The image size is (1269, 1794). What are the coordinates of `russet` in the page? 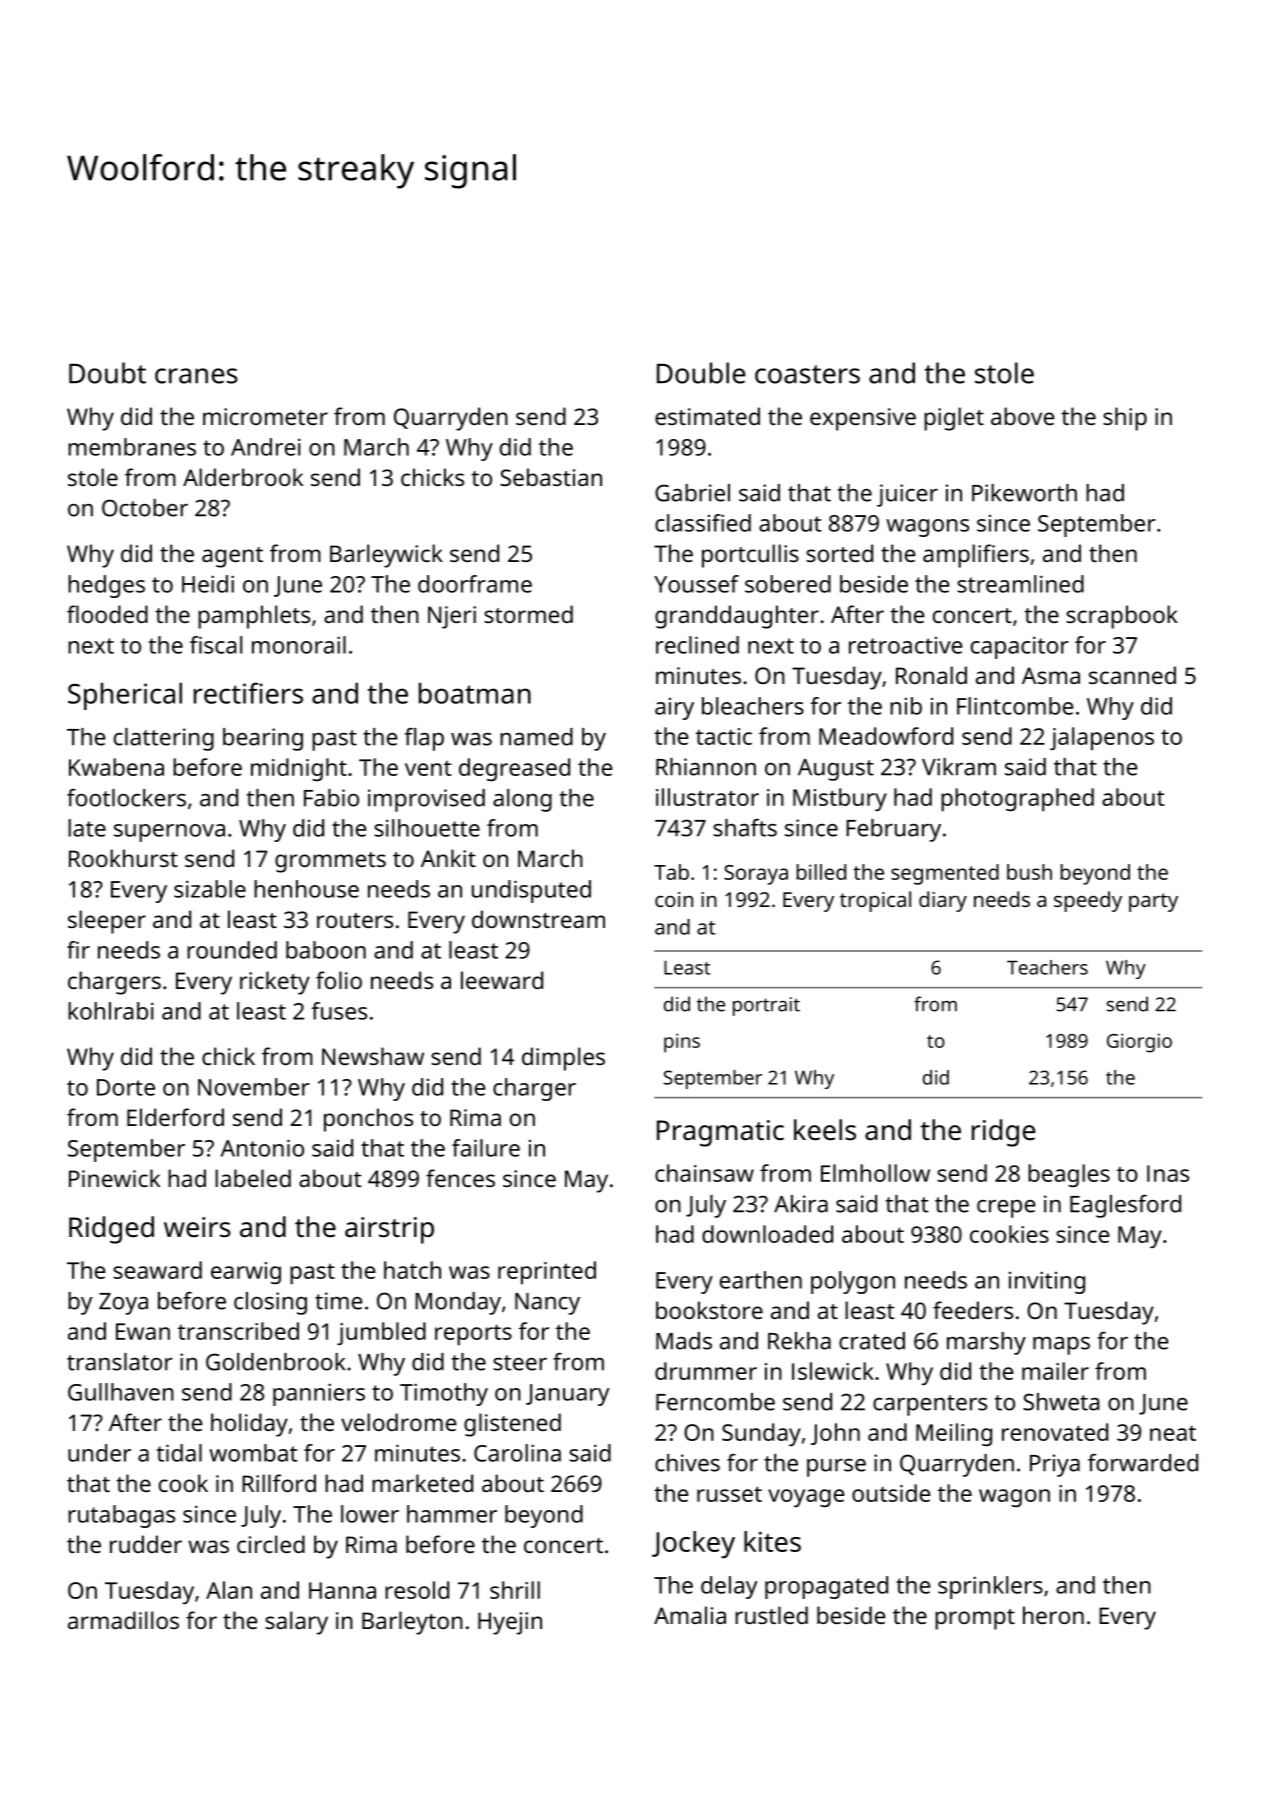 It's located at (729, 1494).
